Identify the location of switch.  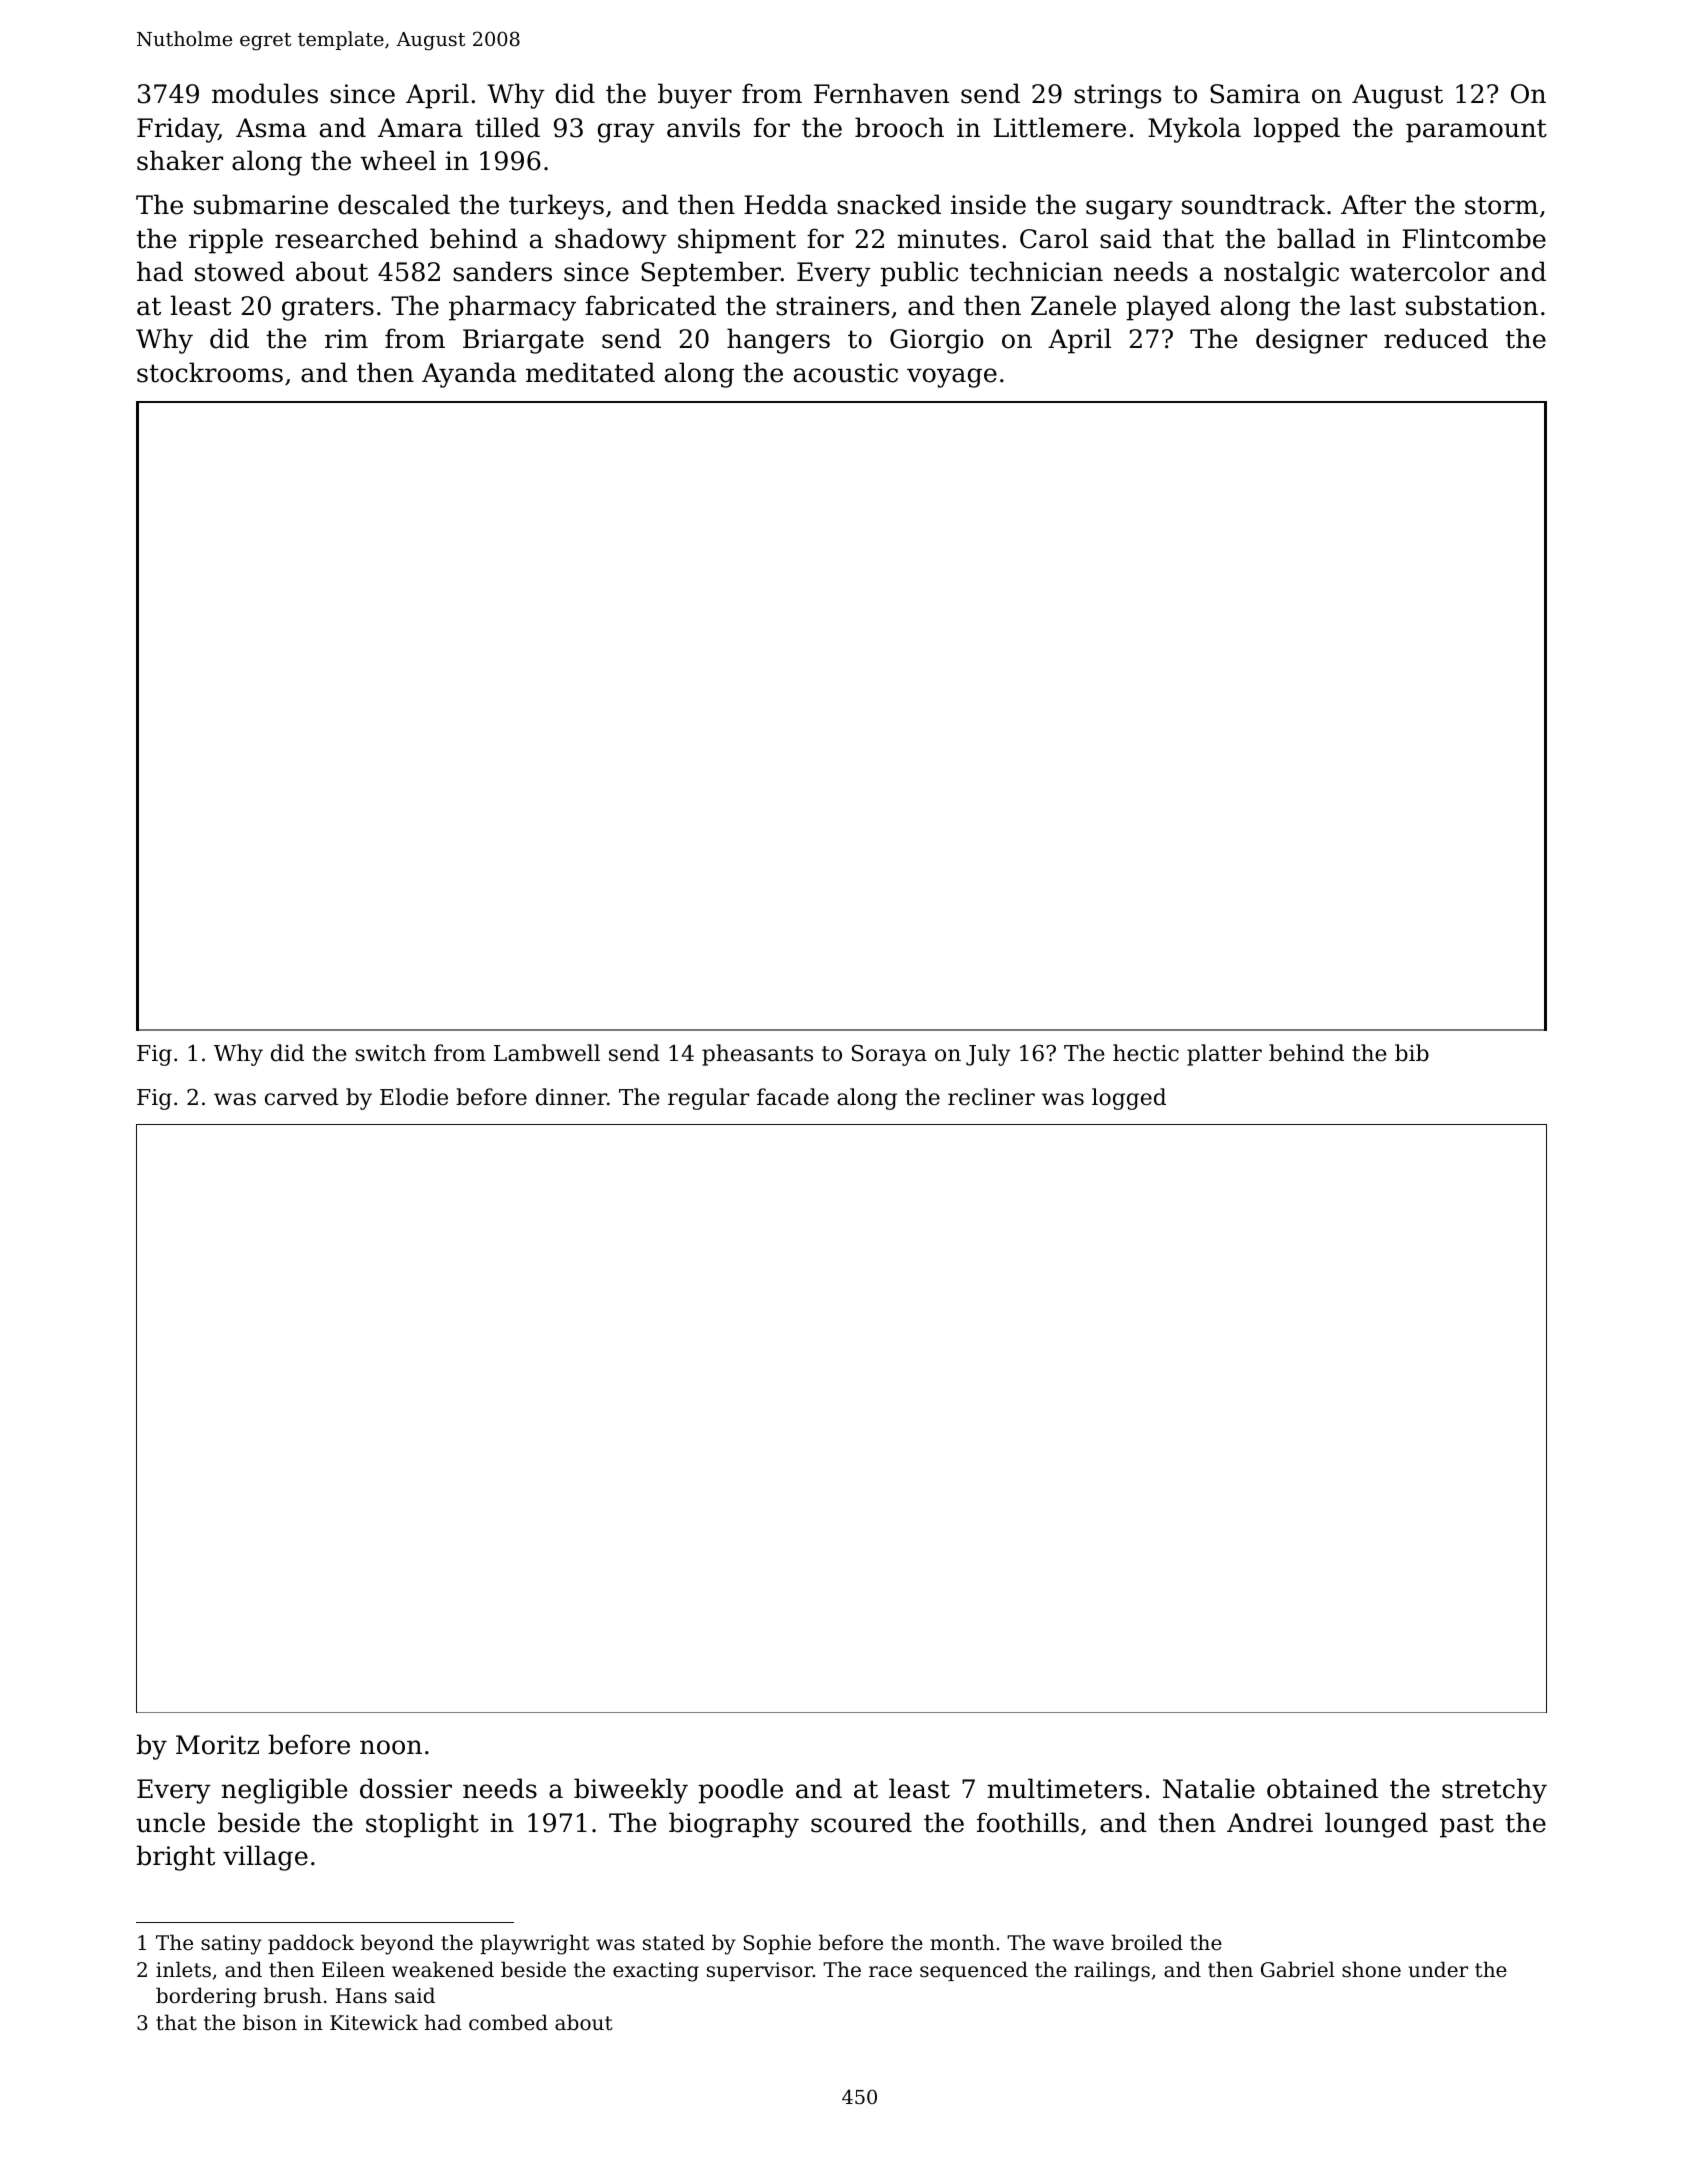
(390, 1053).
